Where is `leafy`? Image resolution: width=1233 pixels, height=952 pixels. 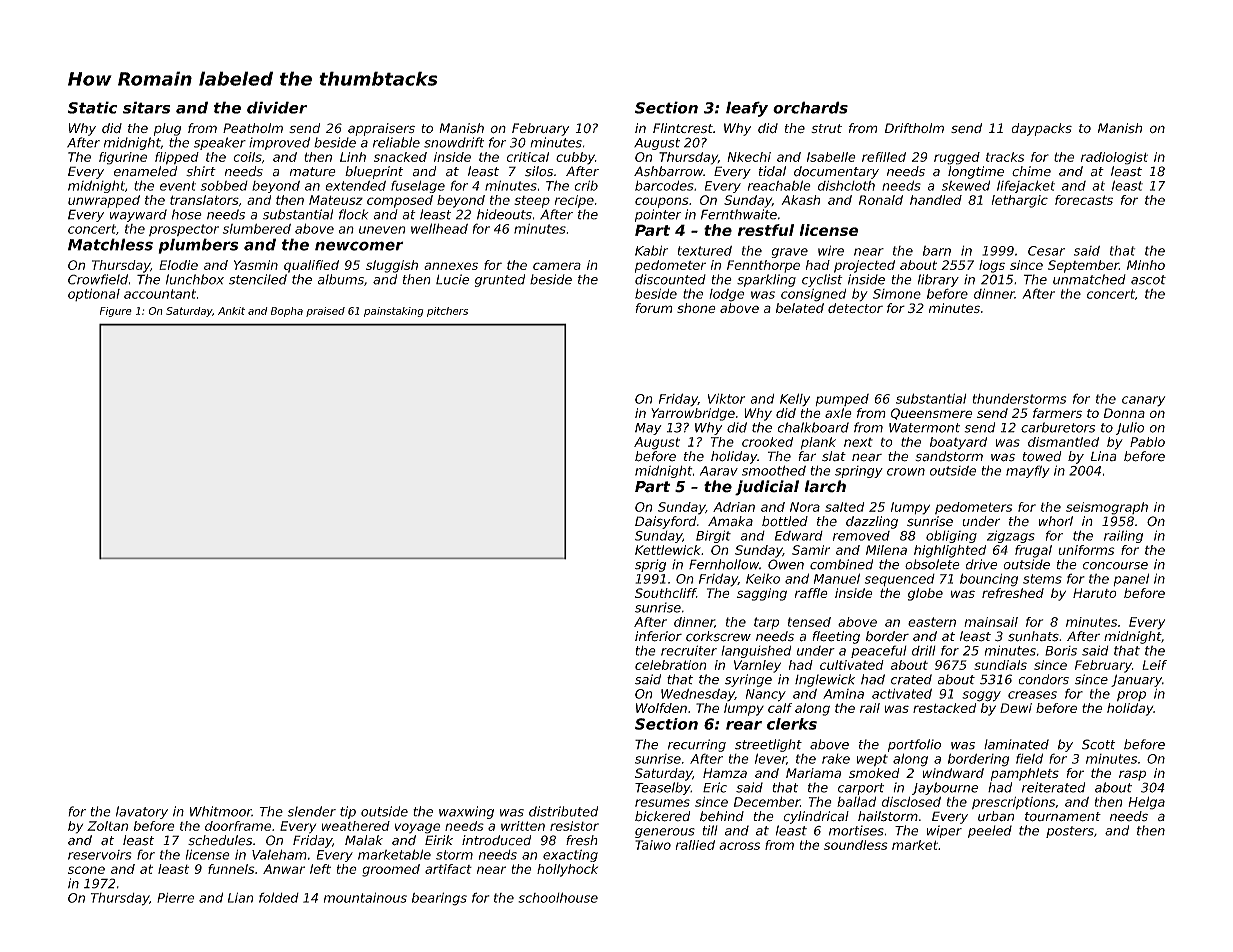
leafy is located at coordinates (747, 109).
